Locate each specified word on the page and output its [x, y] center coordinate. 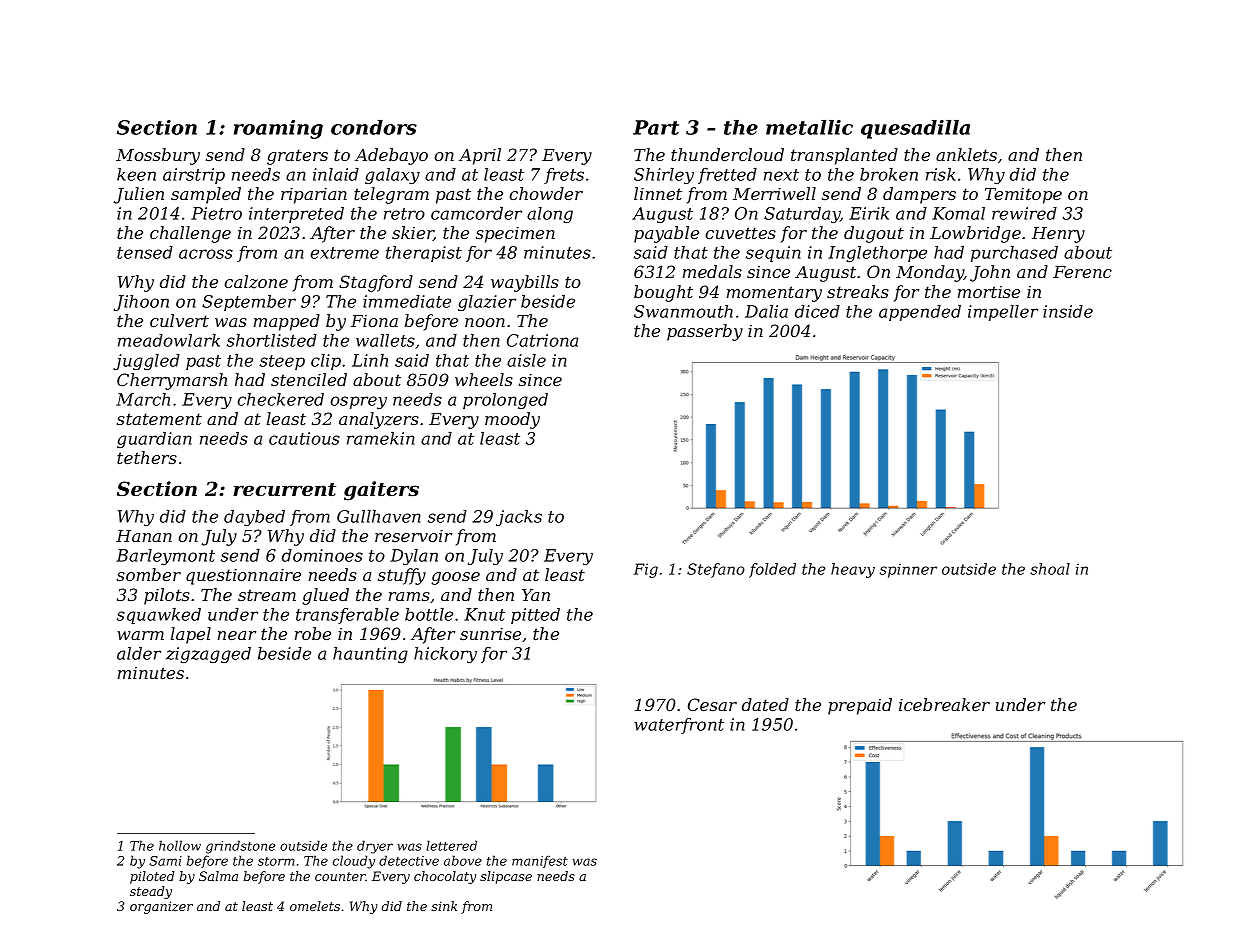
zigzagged [208, 655]
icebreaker [944, 704]
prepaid [860, 706]
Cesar [712, 704]
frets [564, 176]
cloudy [354, 862]
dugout [874, 234]
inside [1068, 311]
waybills [525, 283]
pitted [535, 616]
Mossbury [158, 156]
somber [149, 574]
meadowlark [169, 340]
